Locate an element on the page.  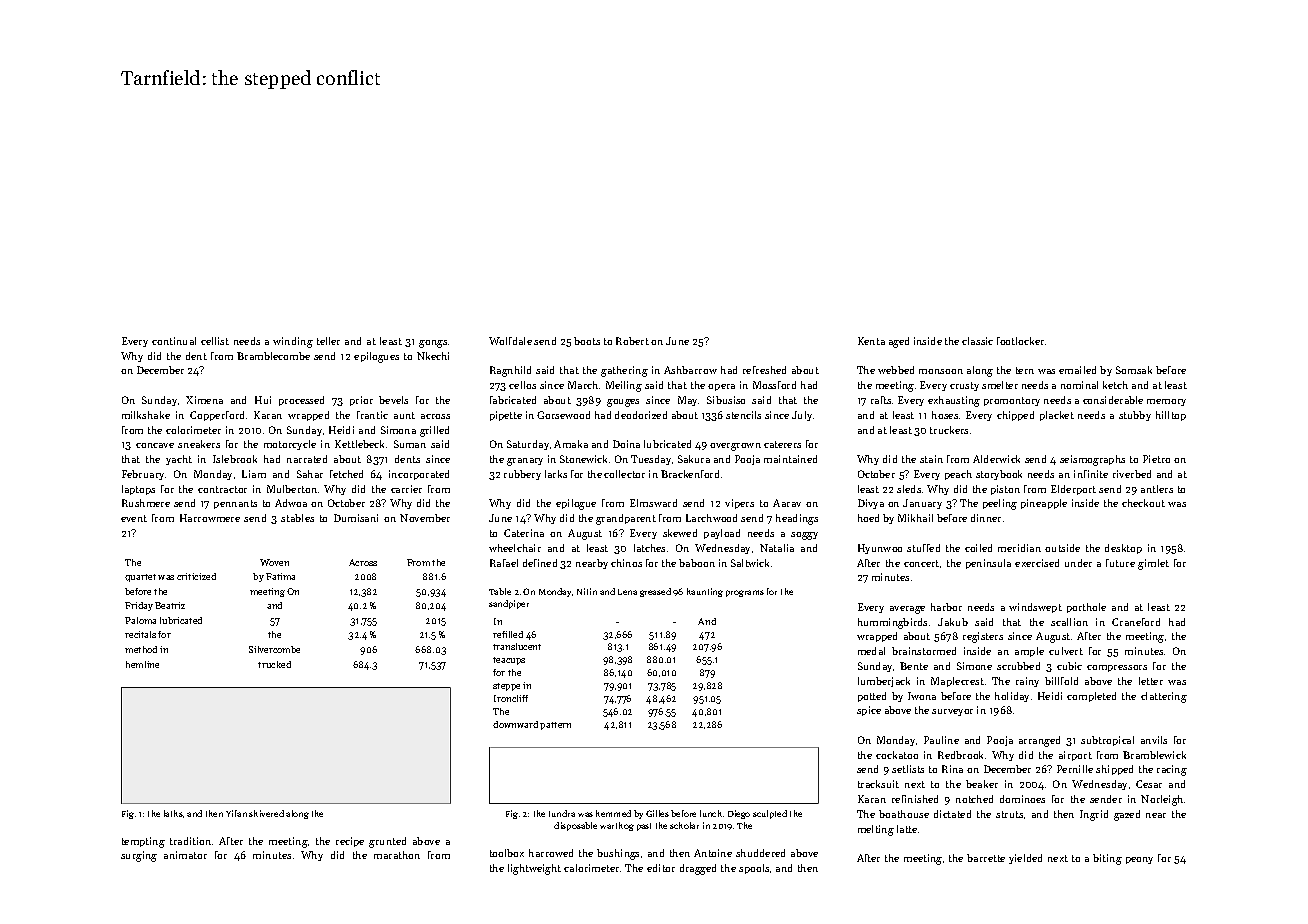
footlocker is located at coordinates (1020, 341).
